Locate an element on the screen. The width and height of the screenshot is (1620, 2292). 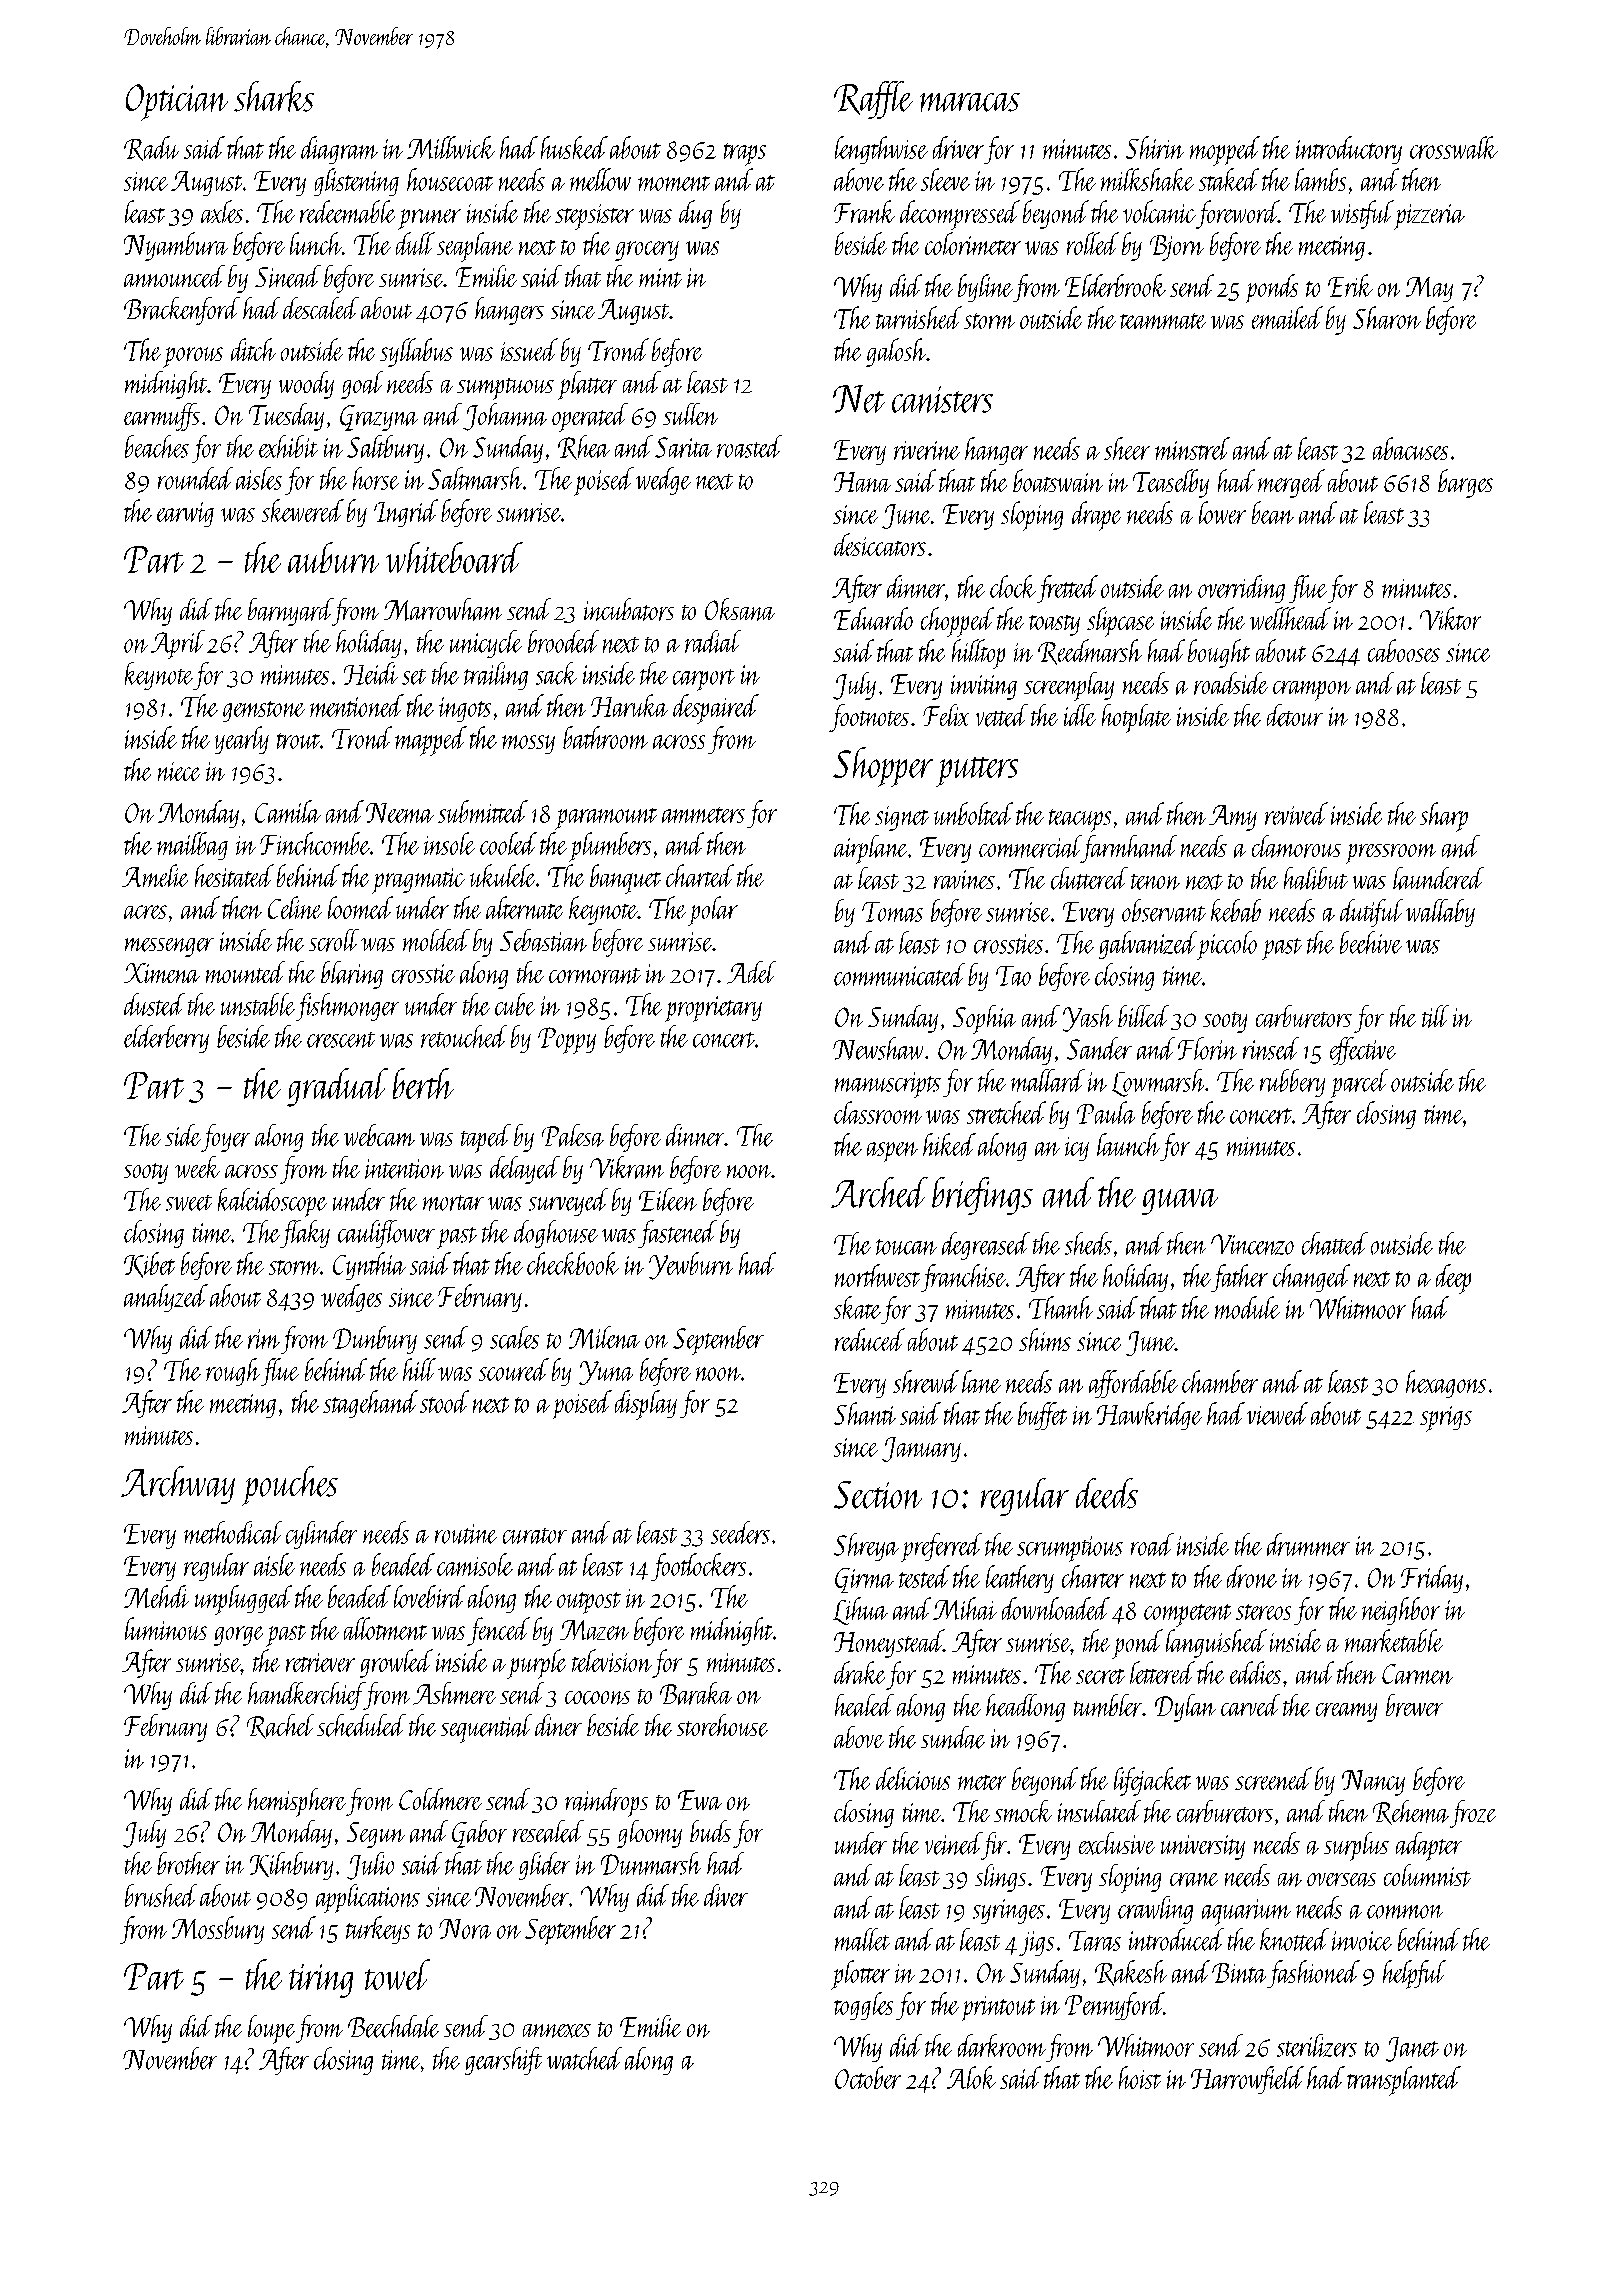
crosswalk is located at coordinates (1454, 147).
